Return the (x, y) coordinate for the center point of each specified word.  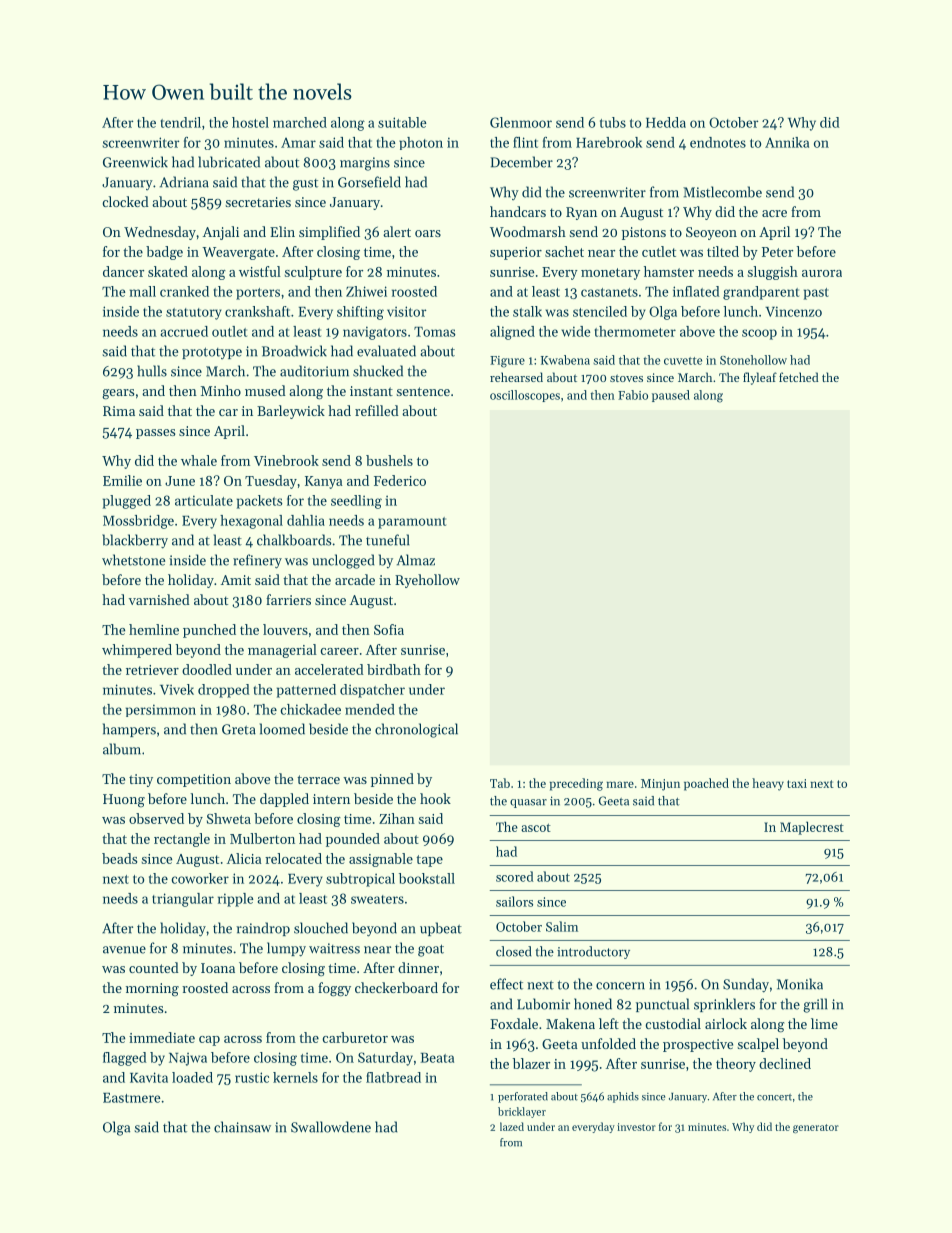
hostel (250, 122)
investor (636, 1127)
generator (816, 1129)
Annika (787, 142)
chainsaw (242, 1127)
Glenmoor (521, 122)
